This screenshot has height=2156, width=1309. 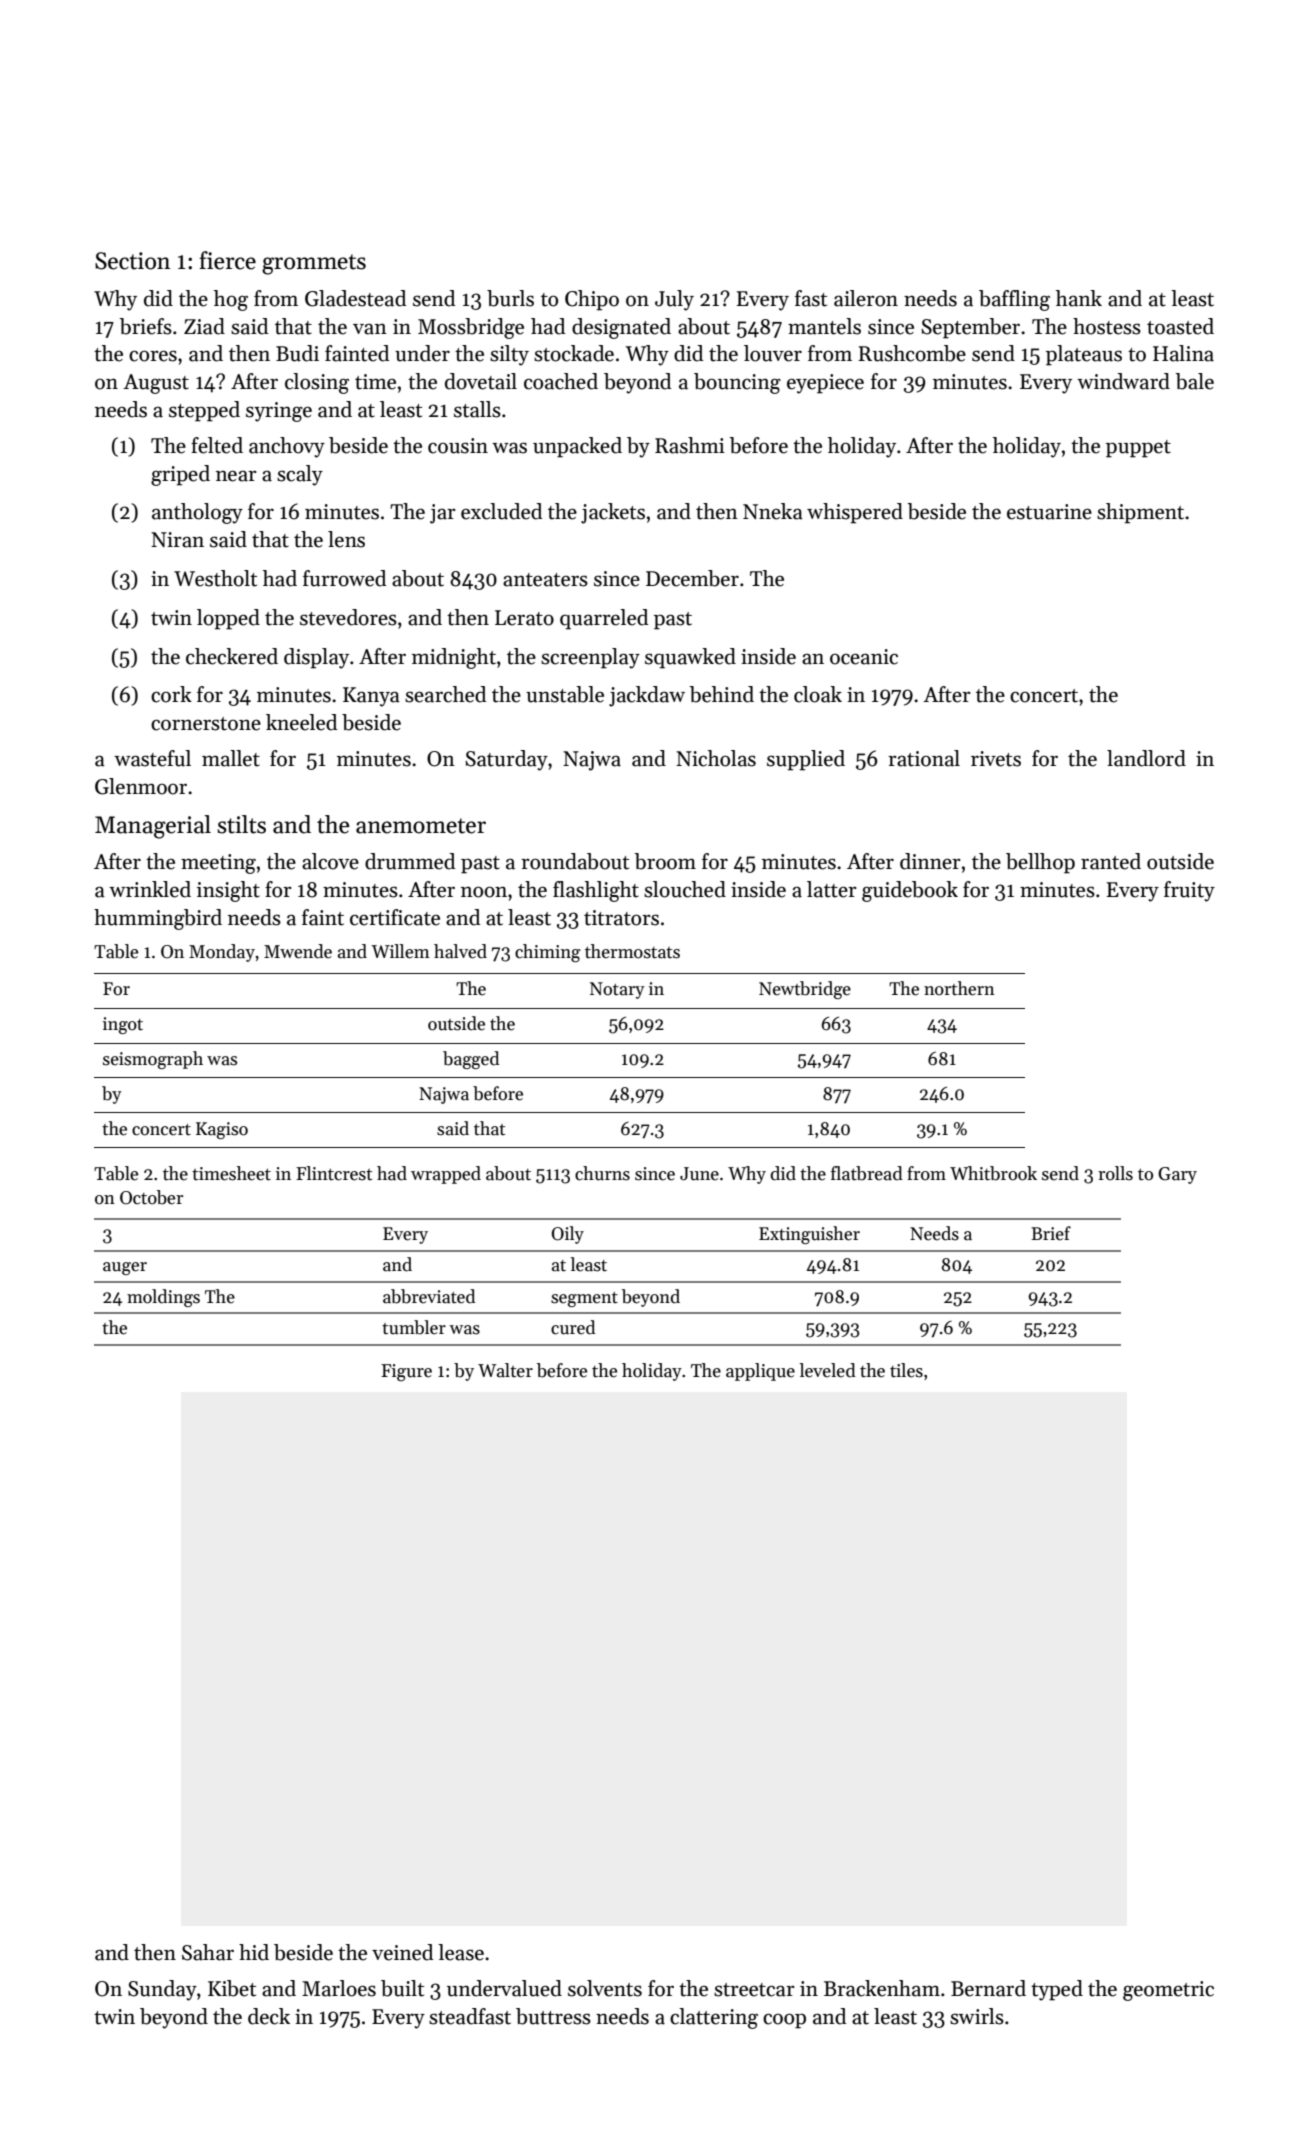 What do you see at coordinates (584, 1299) in the screenshot?
I see `segment` at bounding box center [584, 1299].
